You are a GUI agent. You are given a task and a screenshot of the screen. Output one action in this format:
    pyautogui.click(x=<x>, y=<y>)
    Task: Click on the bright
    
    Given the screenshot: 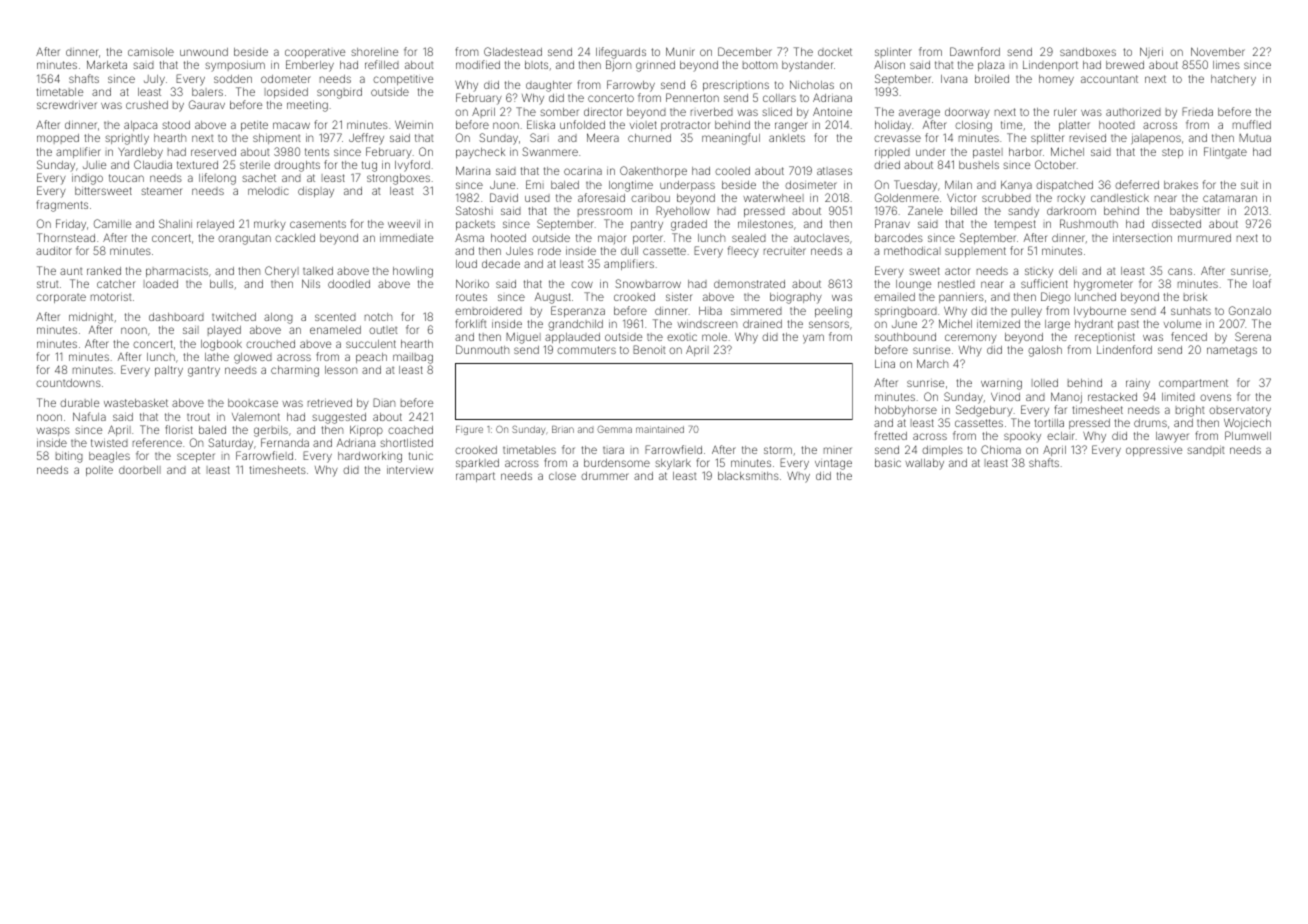 What is the action you would take?
    pyautogui.click(x=1190, y=411)
